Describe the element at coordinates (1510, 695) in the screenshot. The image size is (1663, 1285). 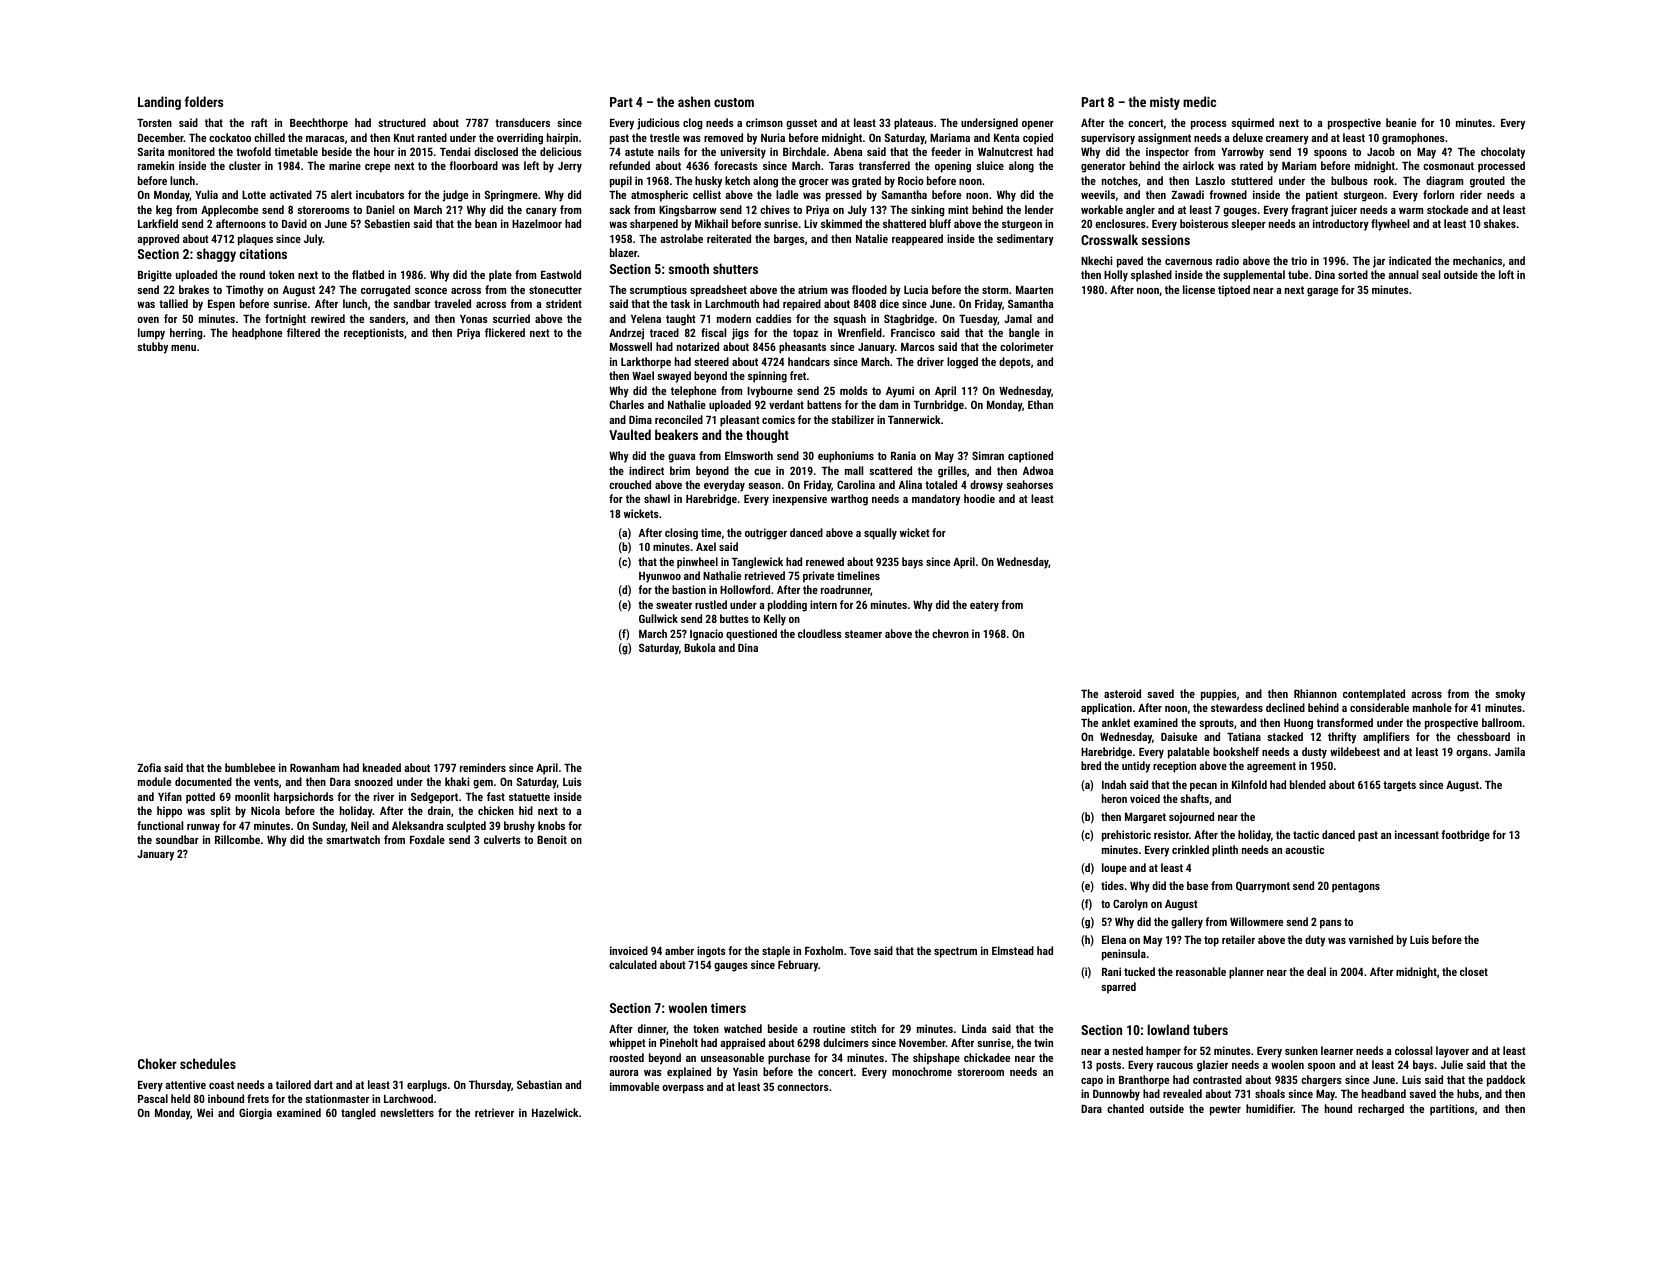
I see `smoky` at that location.
